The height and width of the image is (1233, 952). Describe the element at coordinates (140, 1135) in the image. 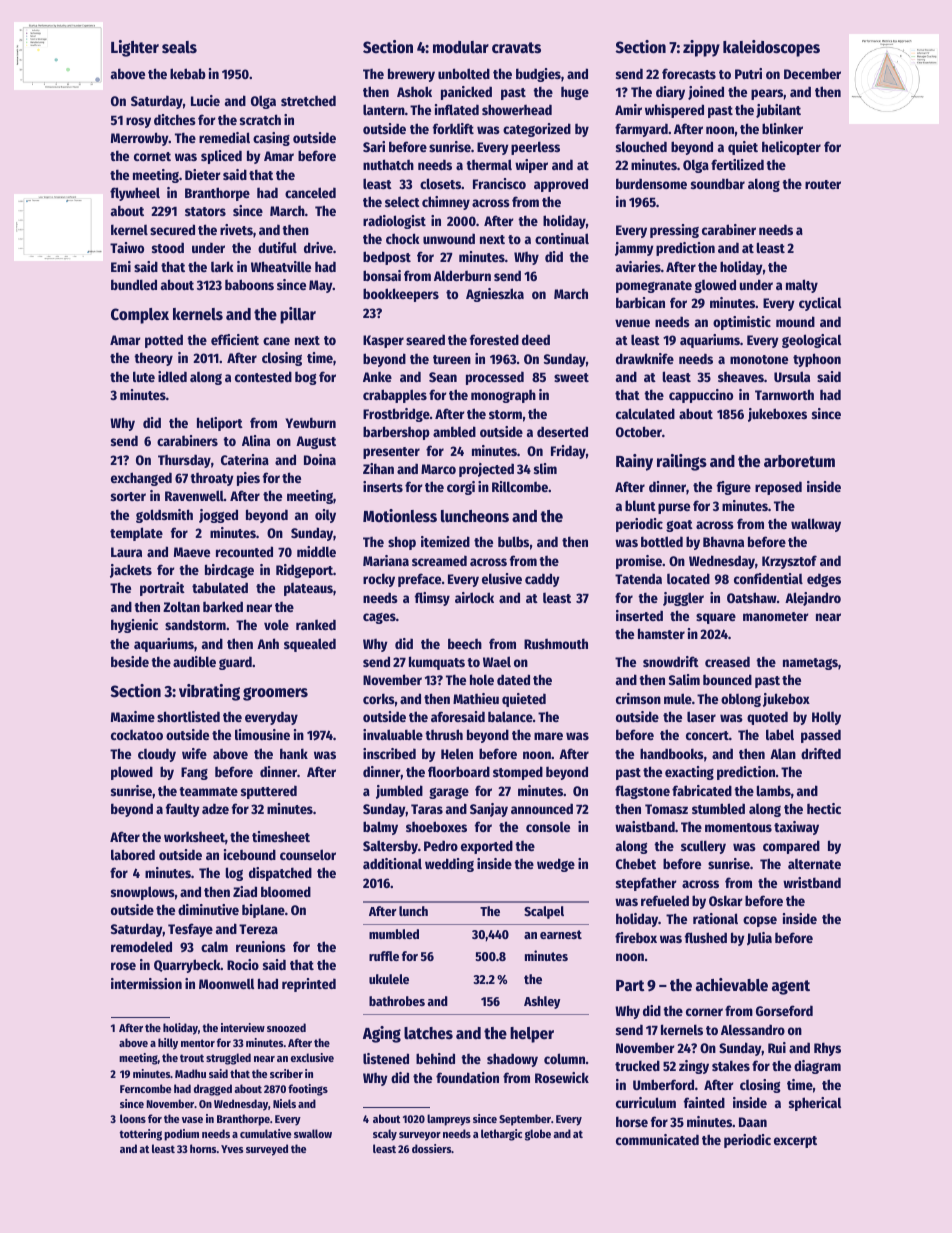

I see `tottering` at that location.
